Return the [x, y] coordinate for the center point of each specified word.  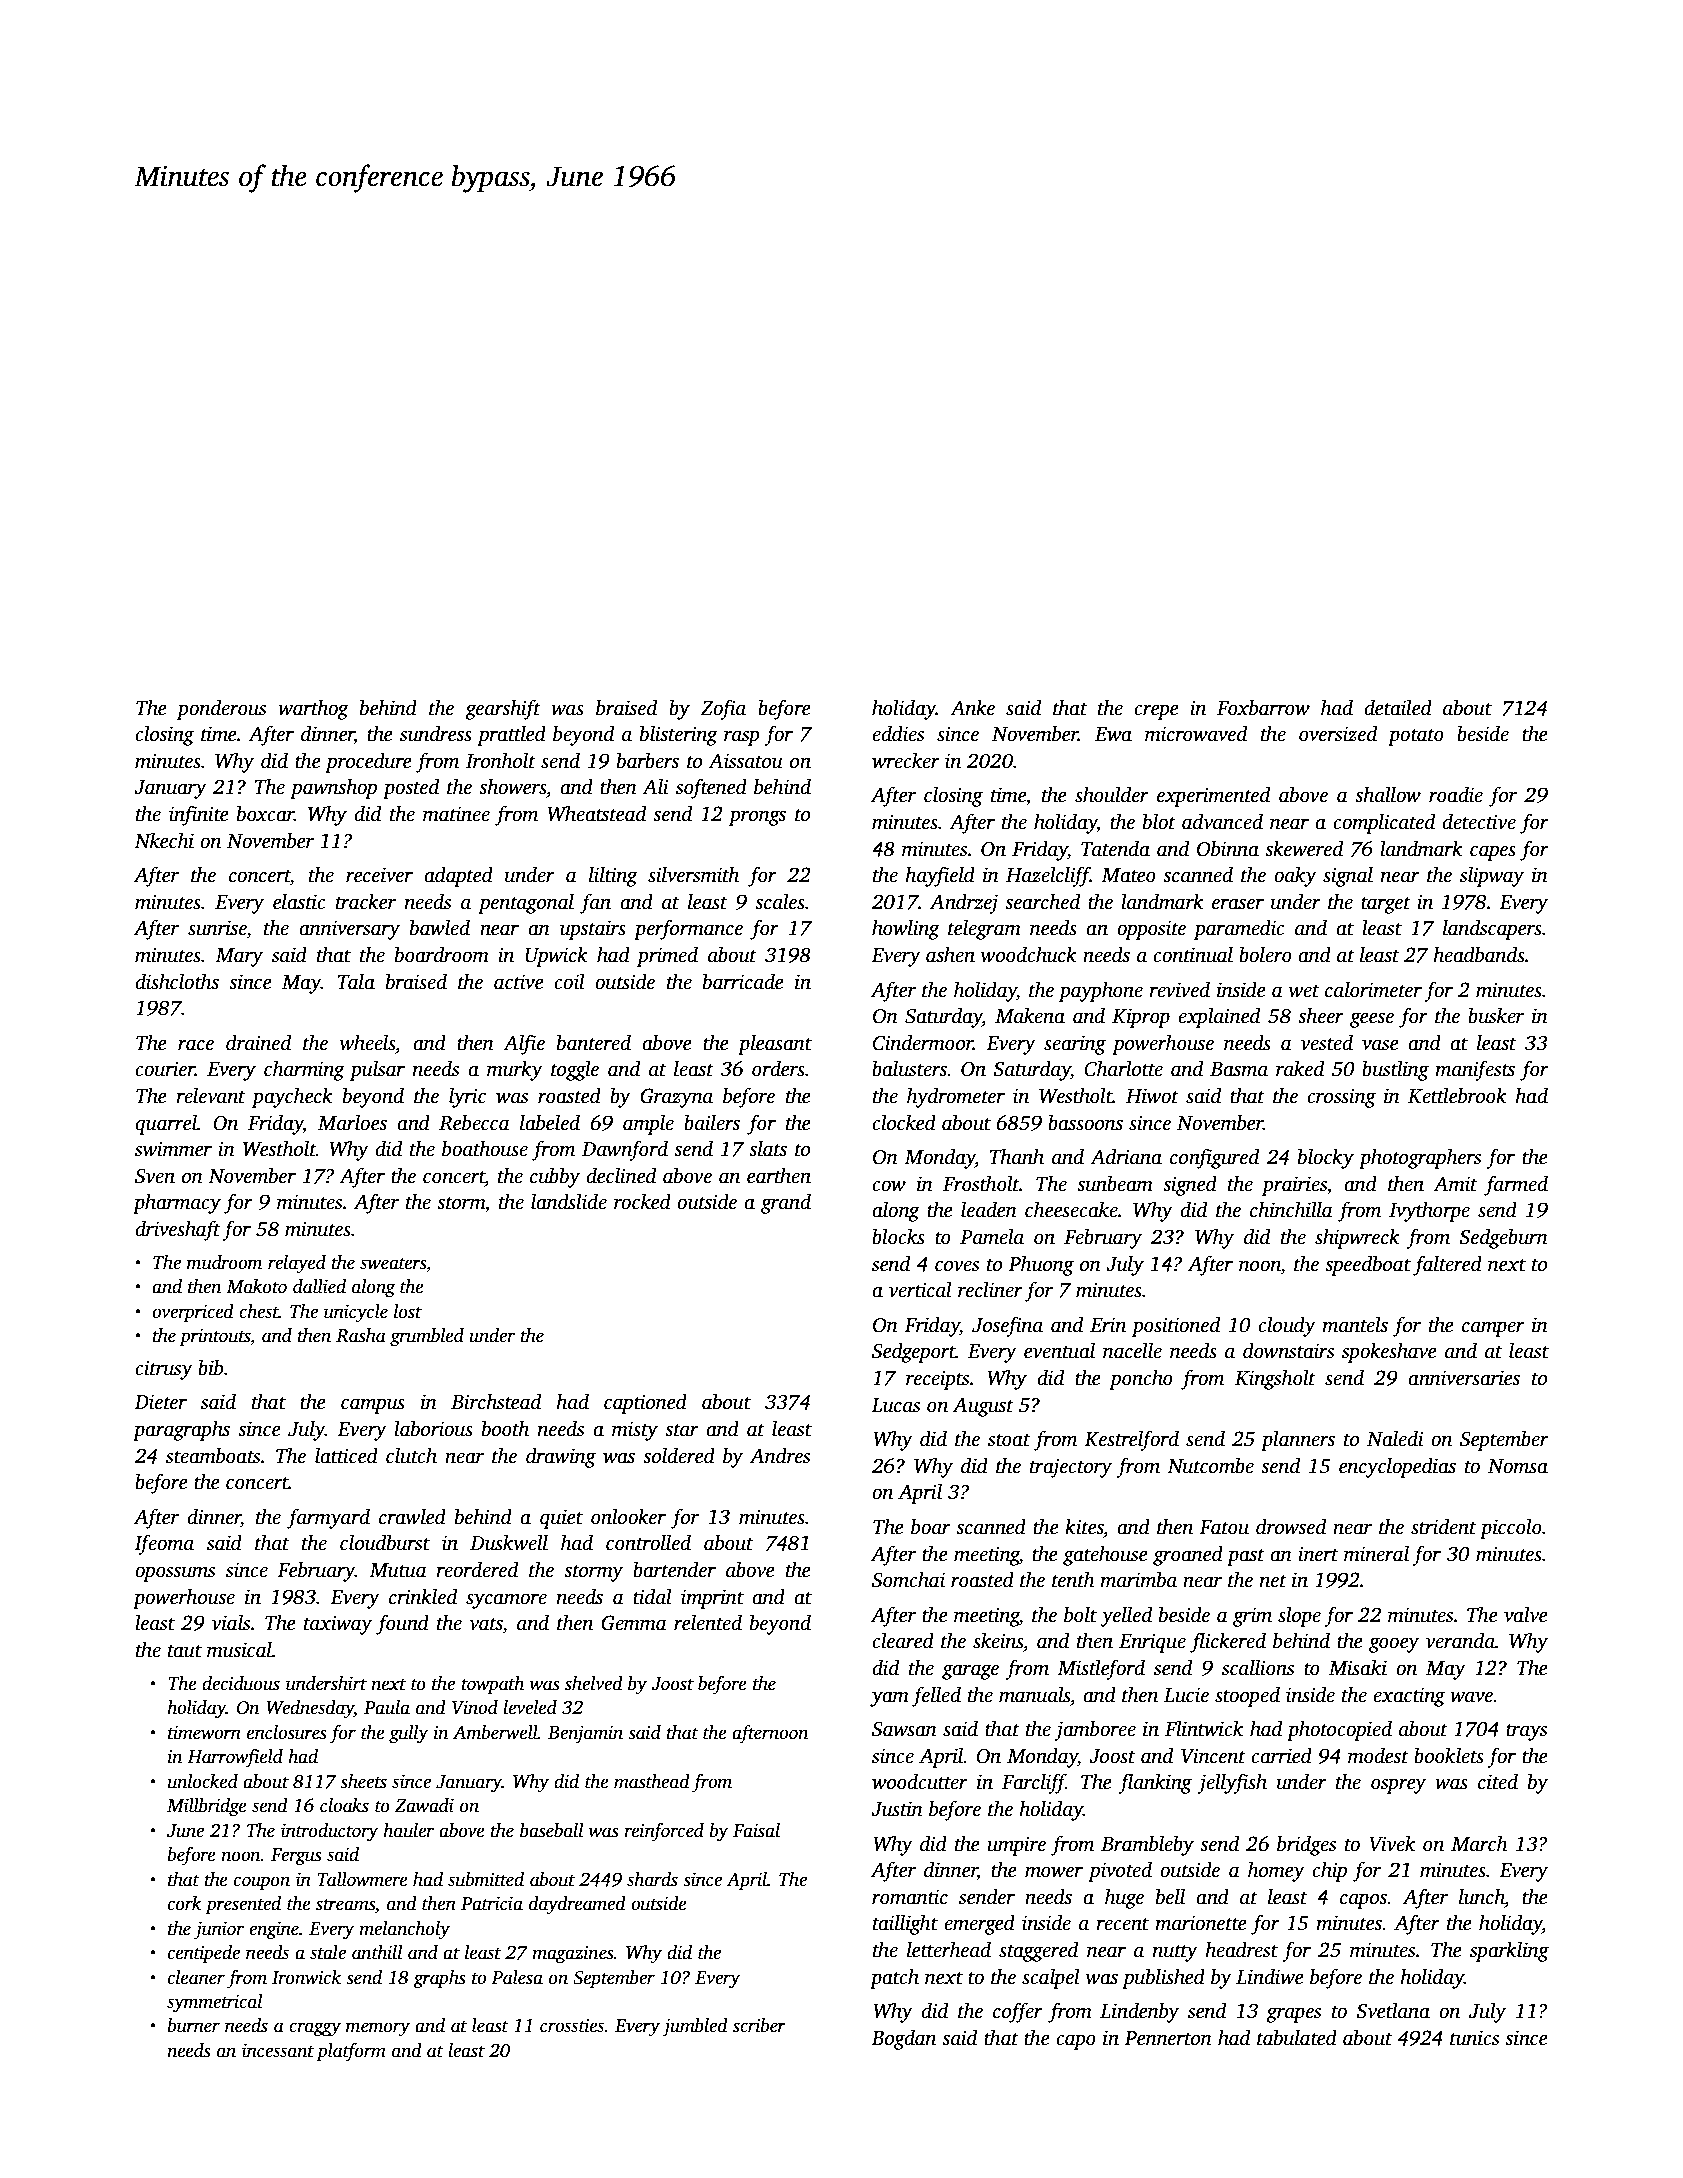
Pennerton [1168, 2038]
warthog [313, 710]
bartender [674, 1569]
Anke [972, 707]
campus [373, 1406]
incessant [278, 2050]
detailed [1398, 707]
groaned [1188, 1555]
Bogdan [903, 2039]
